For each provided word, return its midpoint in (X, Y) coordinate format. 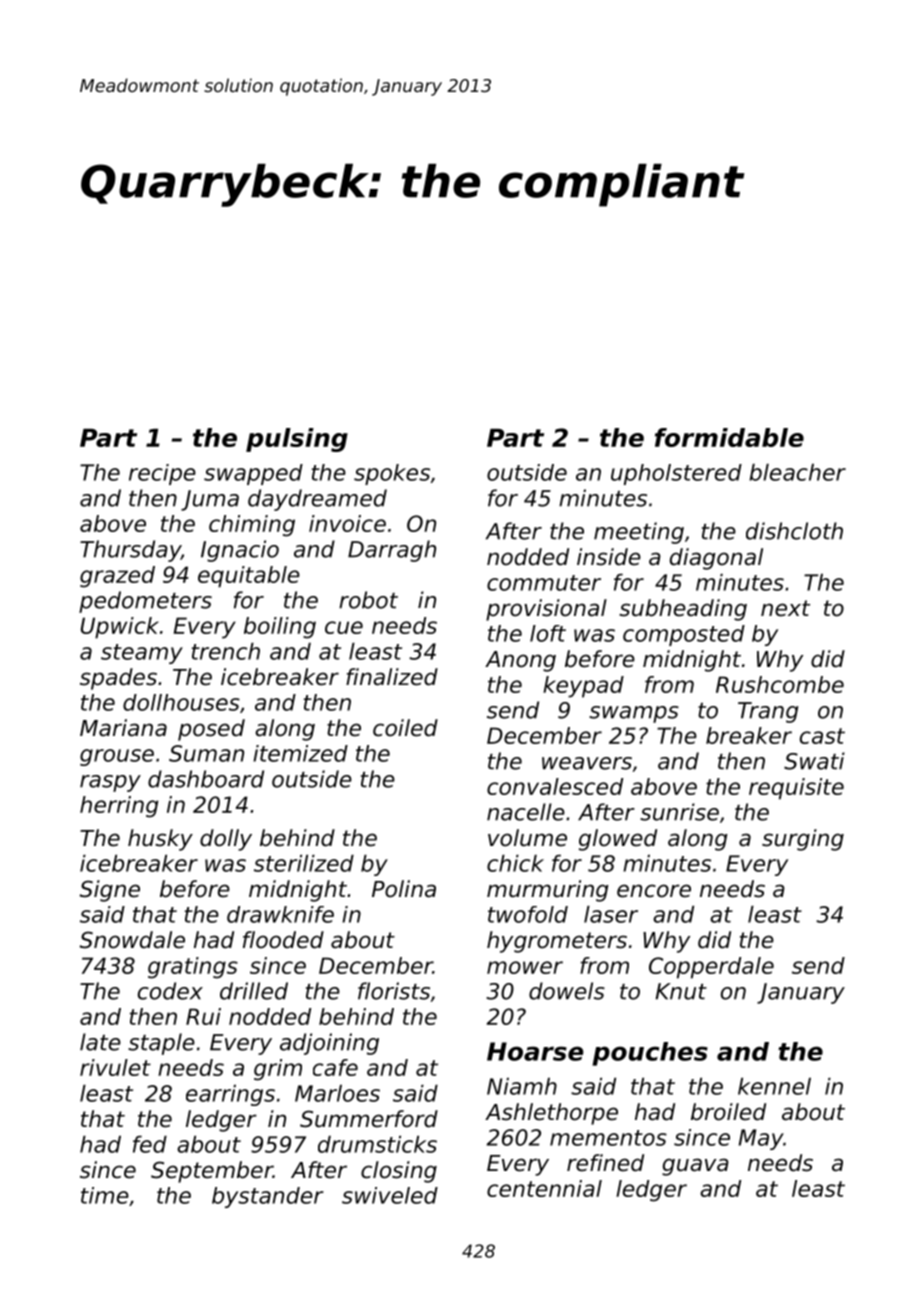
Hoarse (535, 1051)
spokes (392, 474)
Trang (768, 712)
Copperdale (711, 968)
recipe (162, 474)
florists (394, 991)
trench (226, 651)
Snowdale (132, 940)
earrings (230, 1095)
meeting (639, 533)
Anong (520, 661)
